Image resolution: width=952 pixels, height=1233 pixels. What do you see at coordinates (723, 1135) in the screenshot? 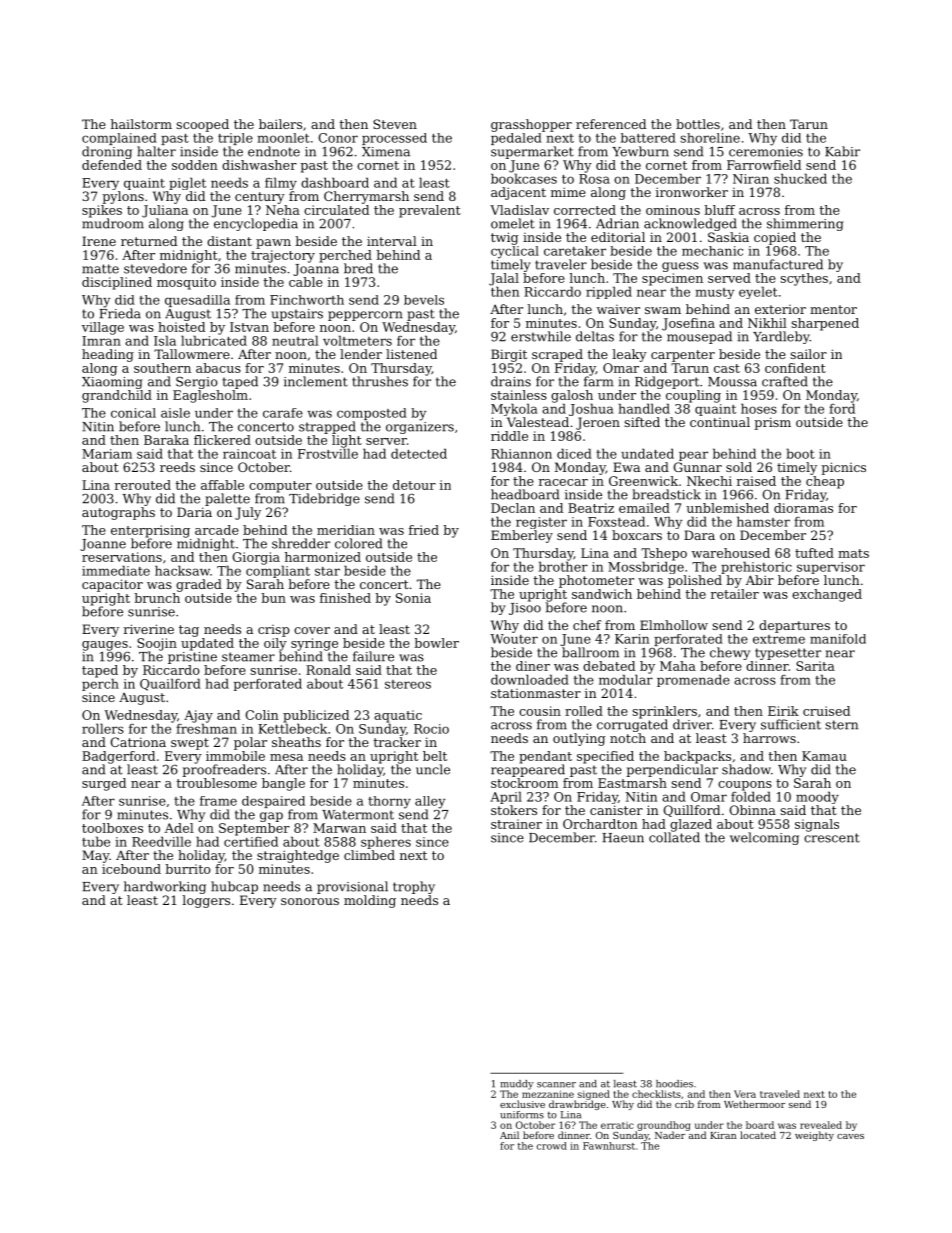
I see `Kiran` at bounding box center [723, 1135].
